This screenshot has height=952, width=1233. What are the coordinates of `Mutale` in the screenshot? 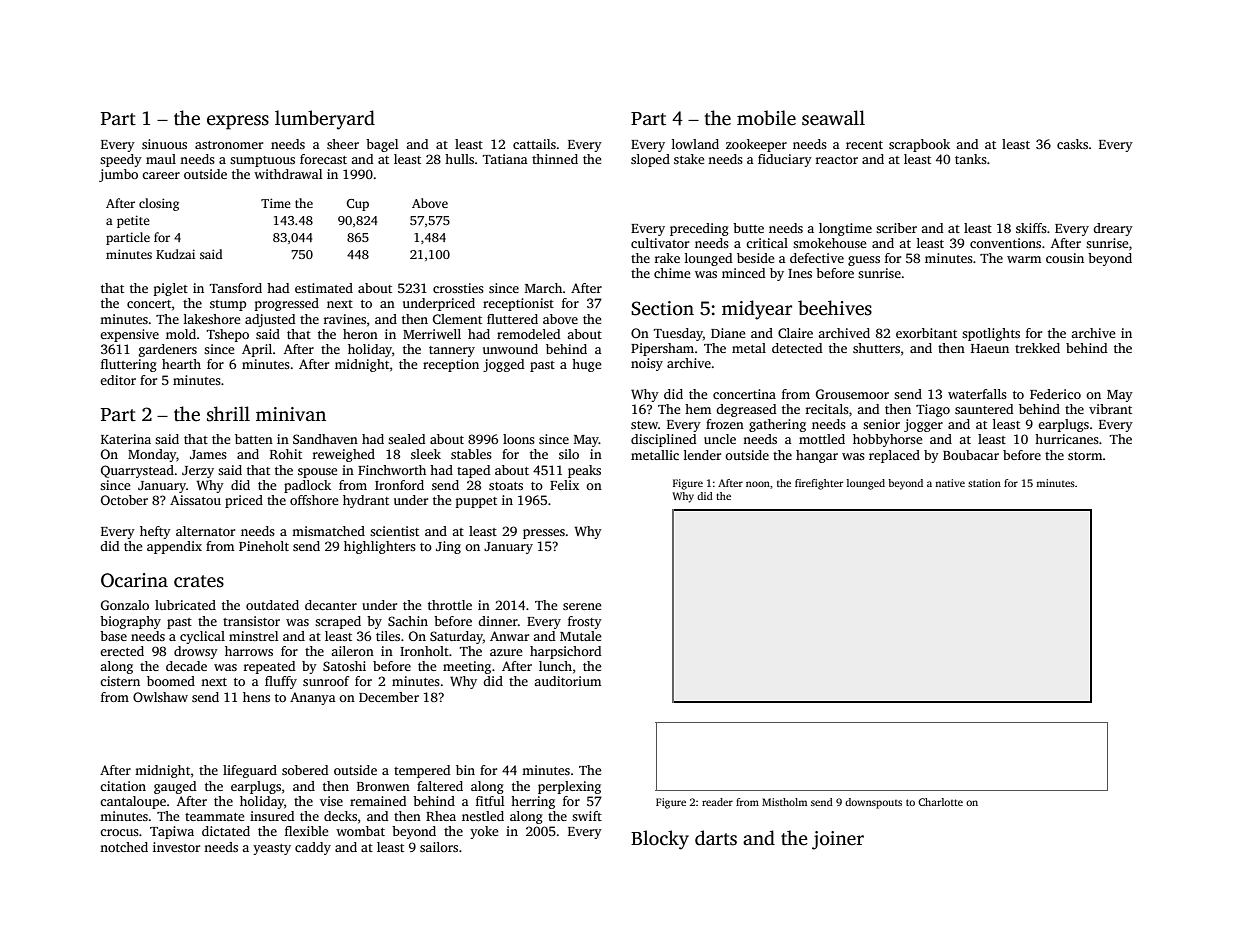 It's located at (581, 636).
